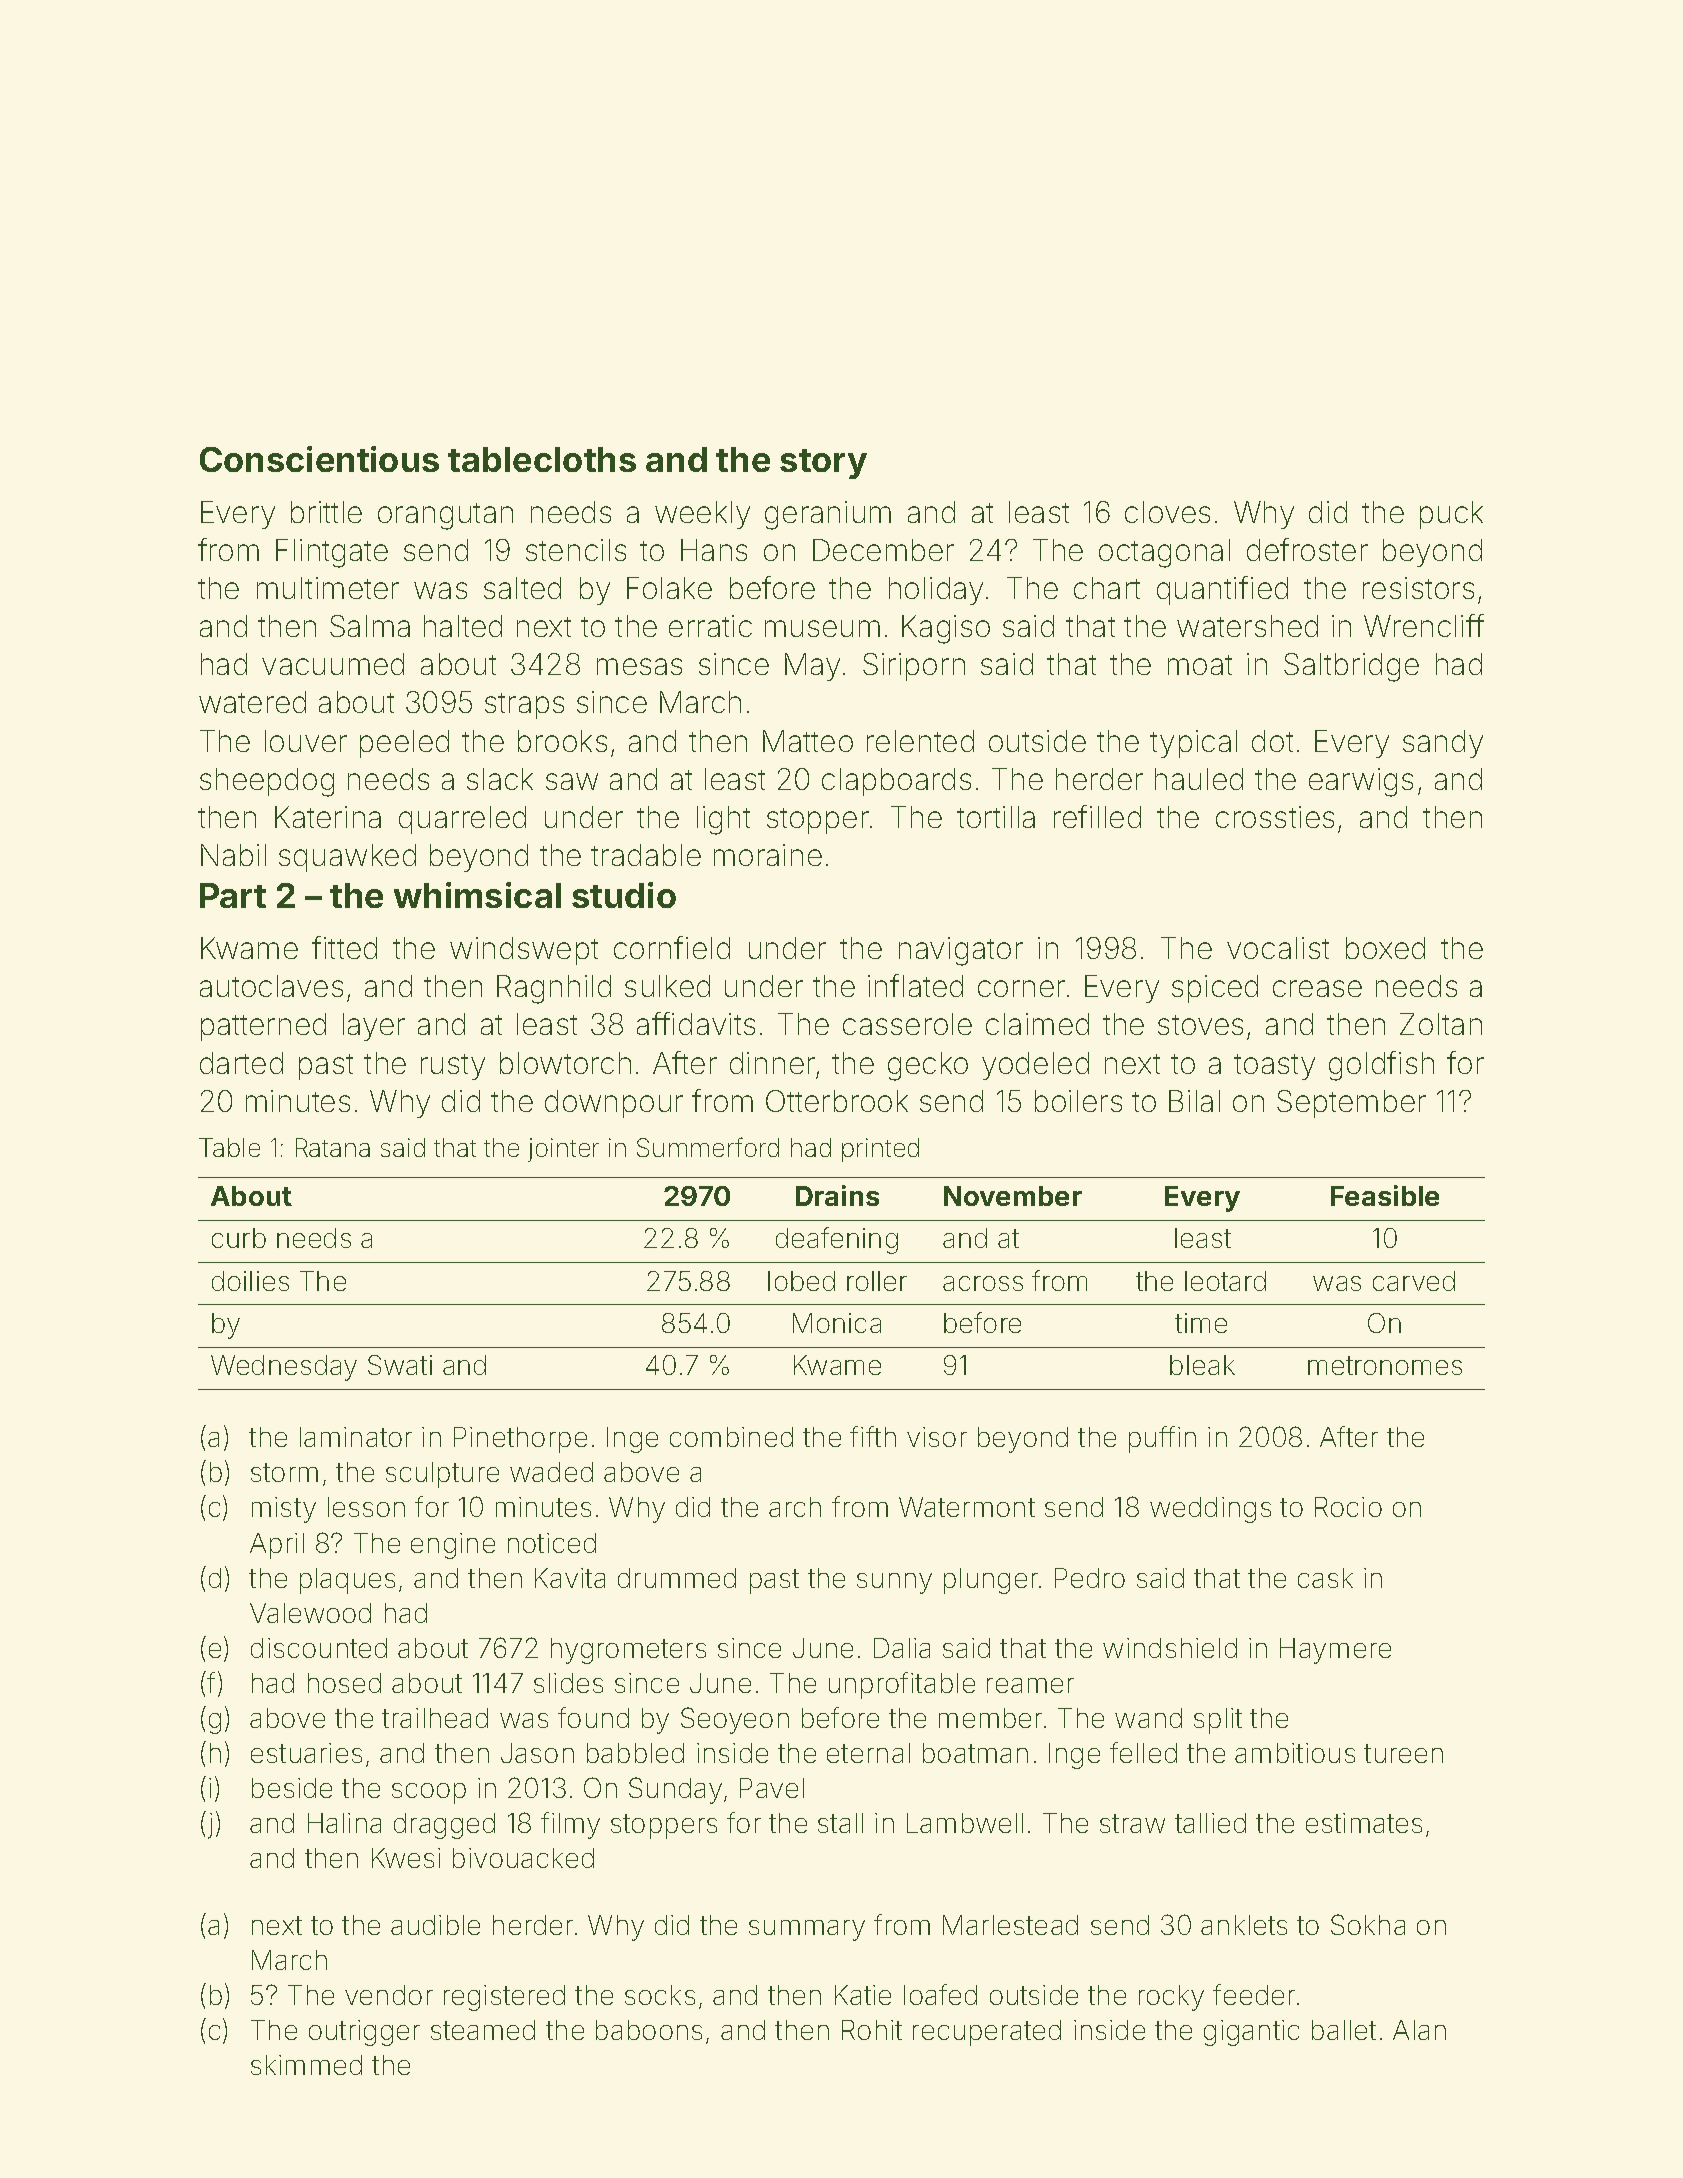 This page has width=1683, height=2178. I want to click on tortilla, so click(996, 817).
